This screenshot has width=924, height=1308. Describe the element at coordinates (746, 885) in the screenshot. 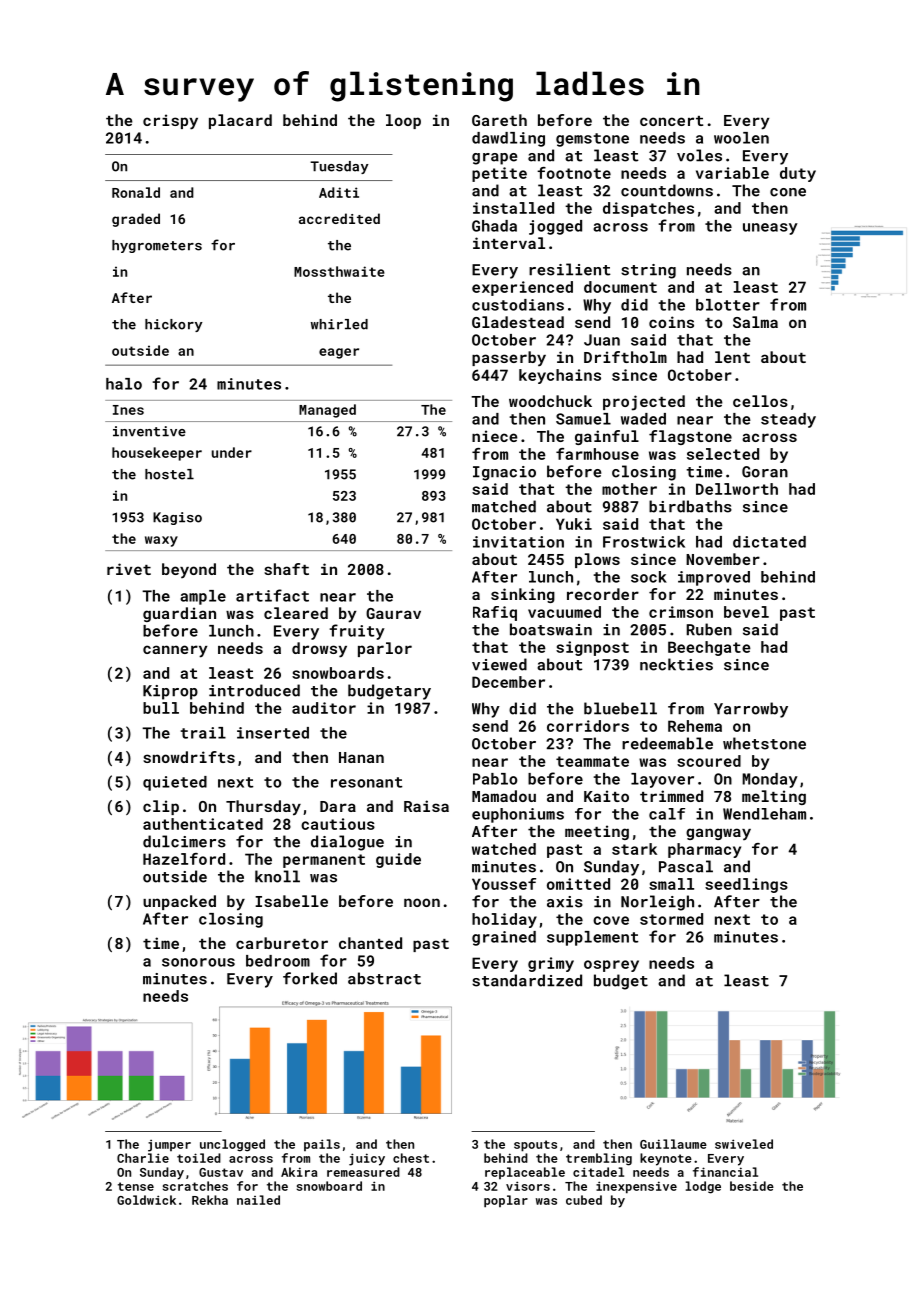

I see `seedlings` at that location.
